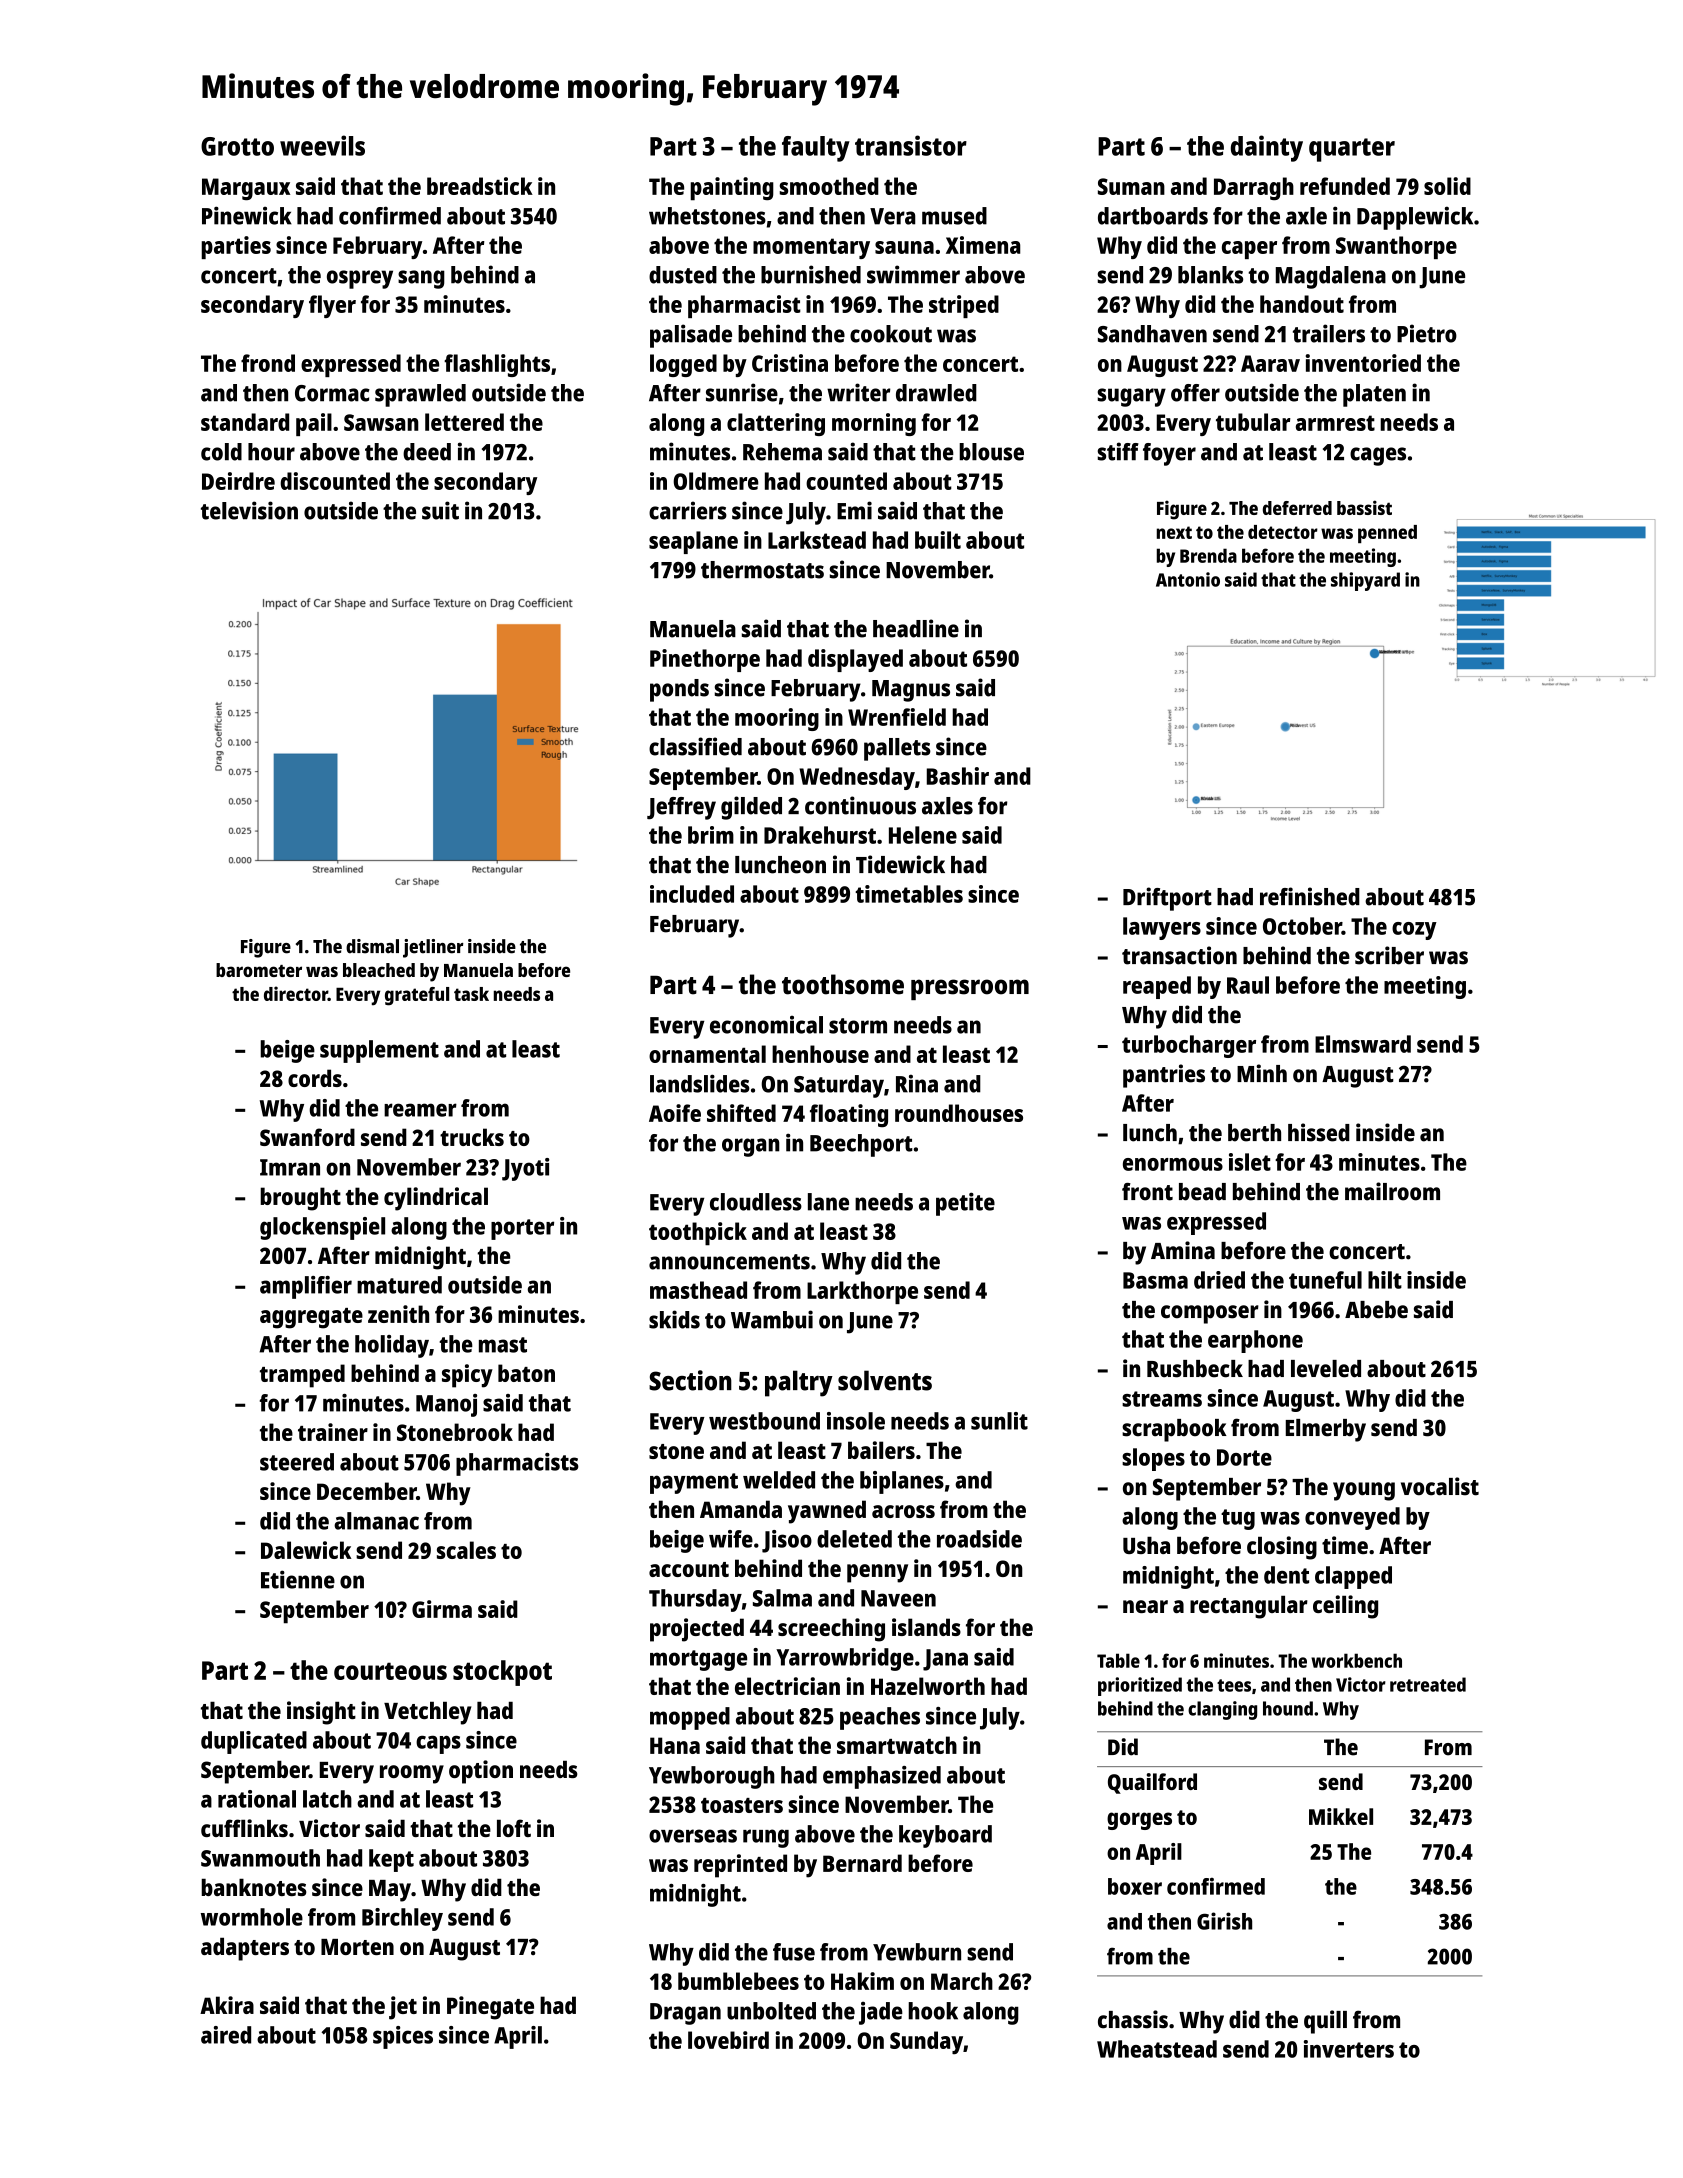  Describe the element at coordinates (490, 2008) in the image. I see `Pinegate` at that location.
